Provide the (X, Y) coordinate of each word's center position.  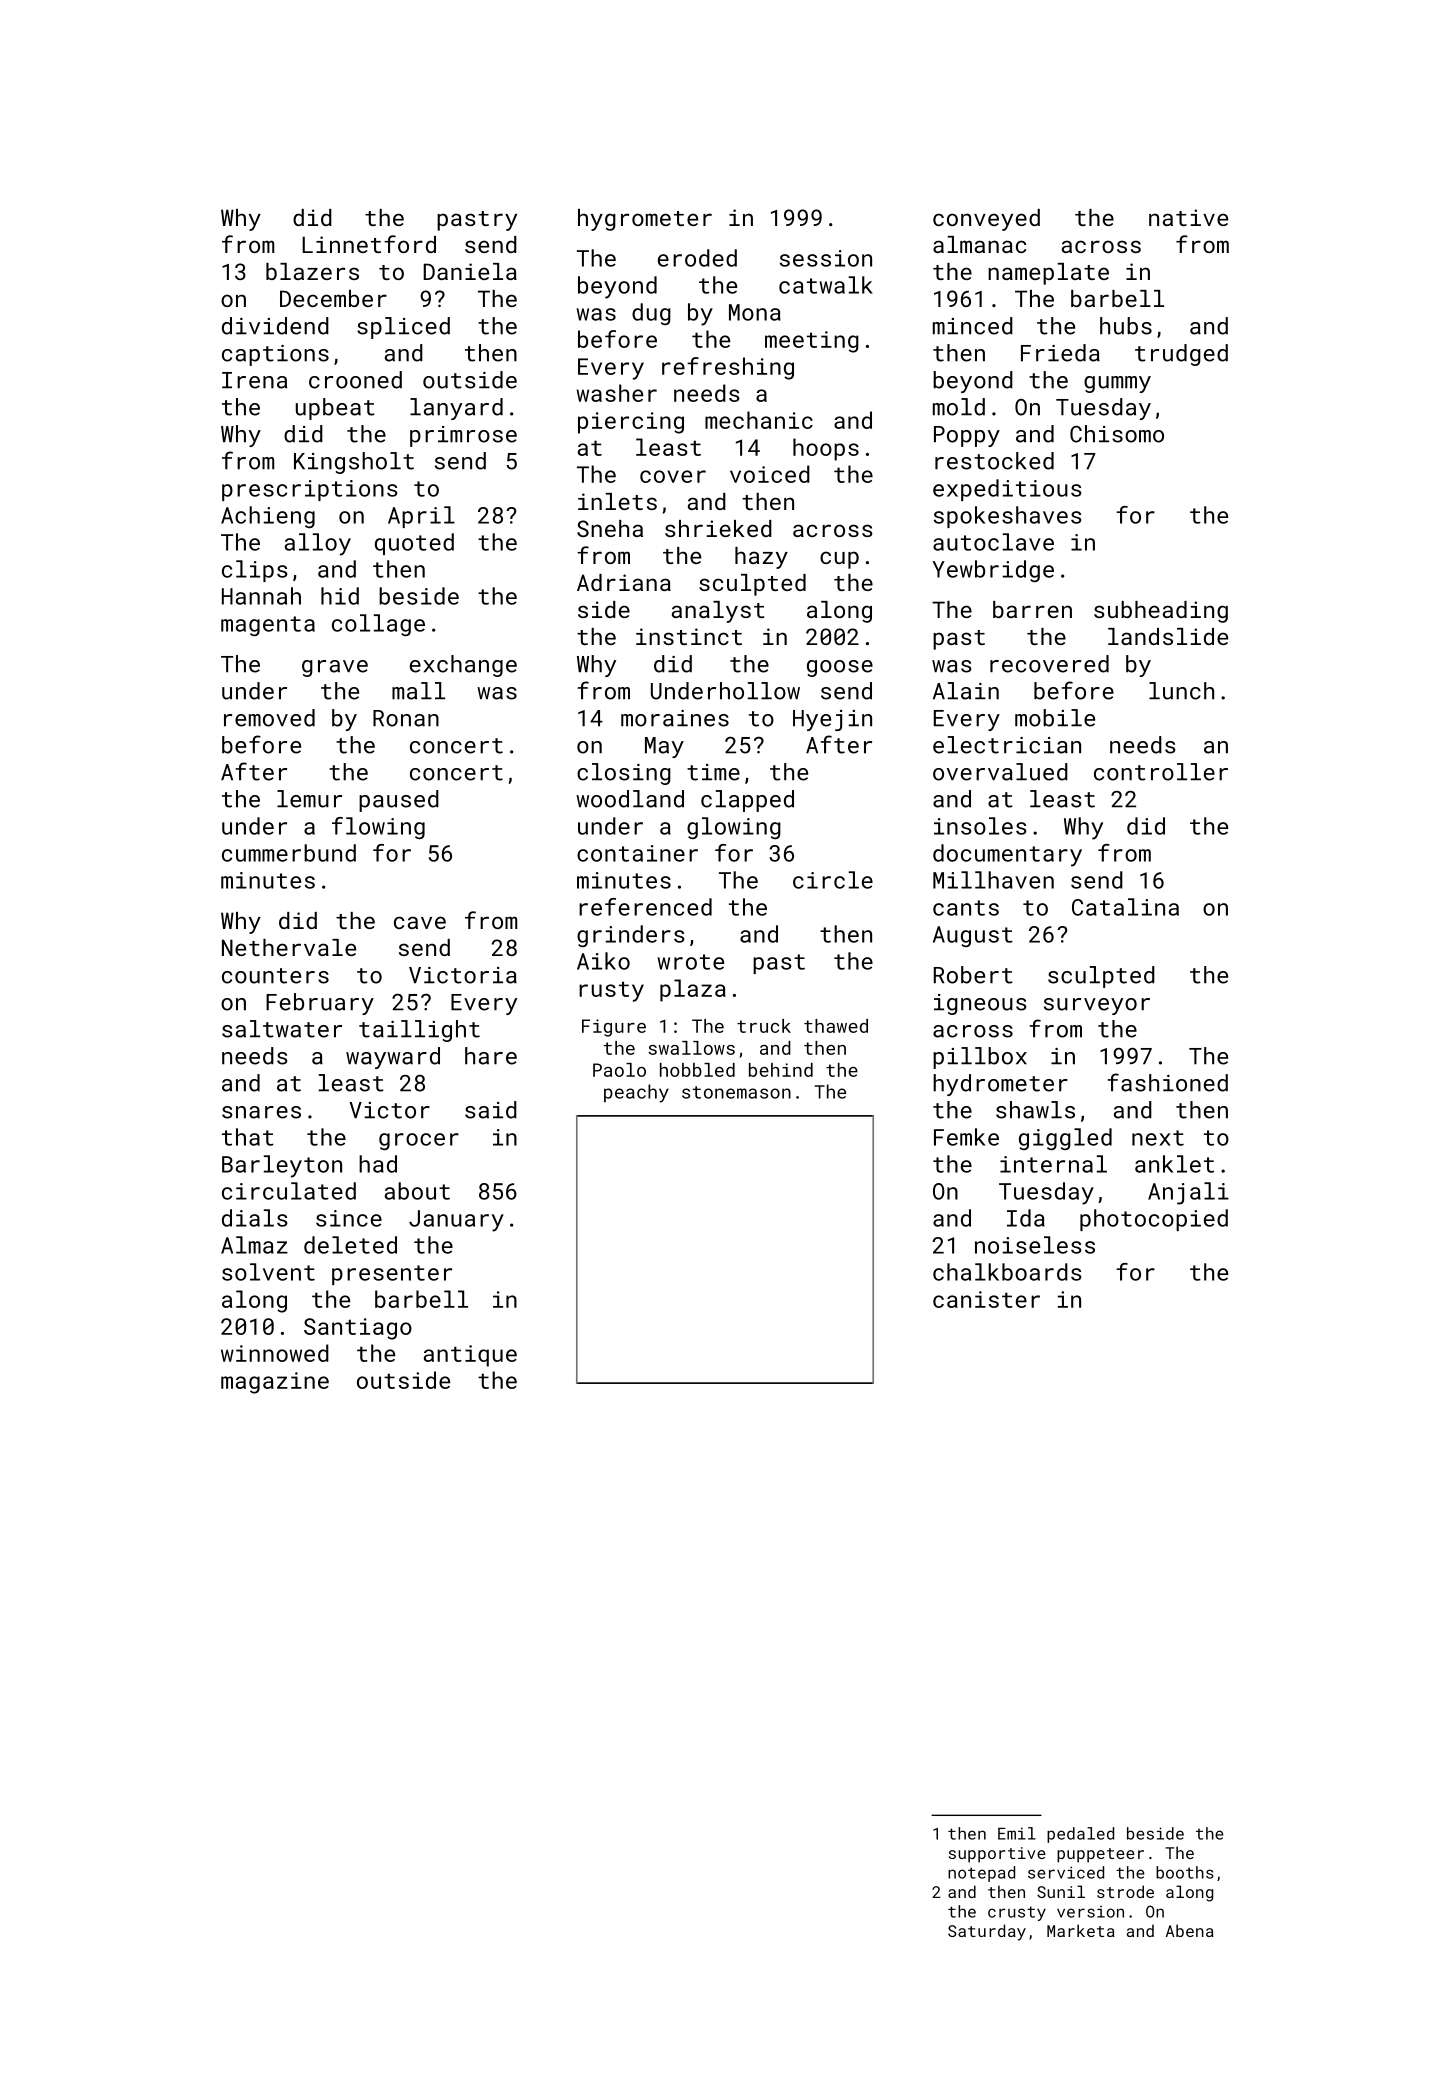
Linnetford (369, 244)
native (1188, 217)
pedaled (1080, 1835)
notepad (981, 1874)
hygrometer (645, 220)
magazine (275, 1383)
